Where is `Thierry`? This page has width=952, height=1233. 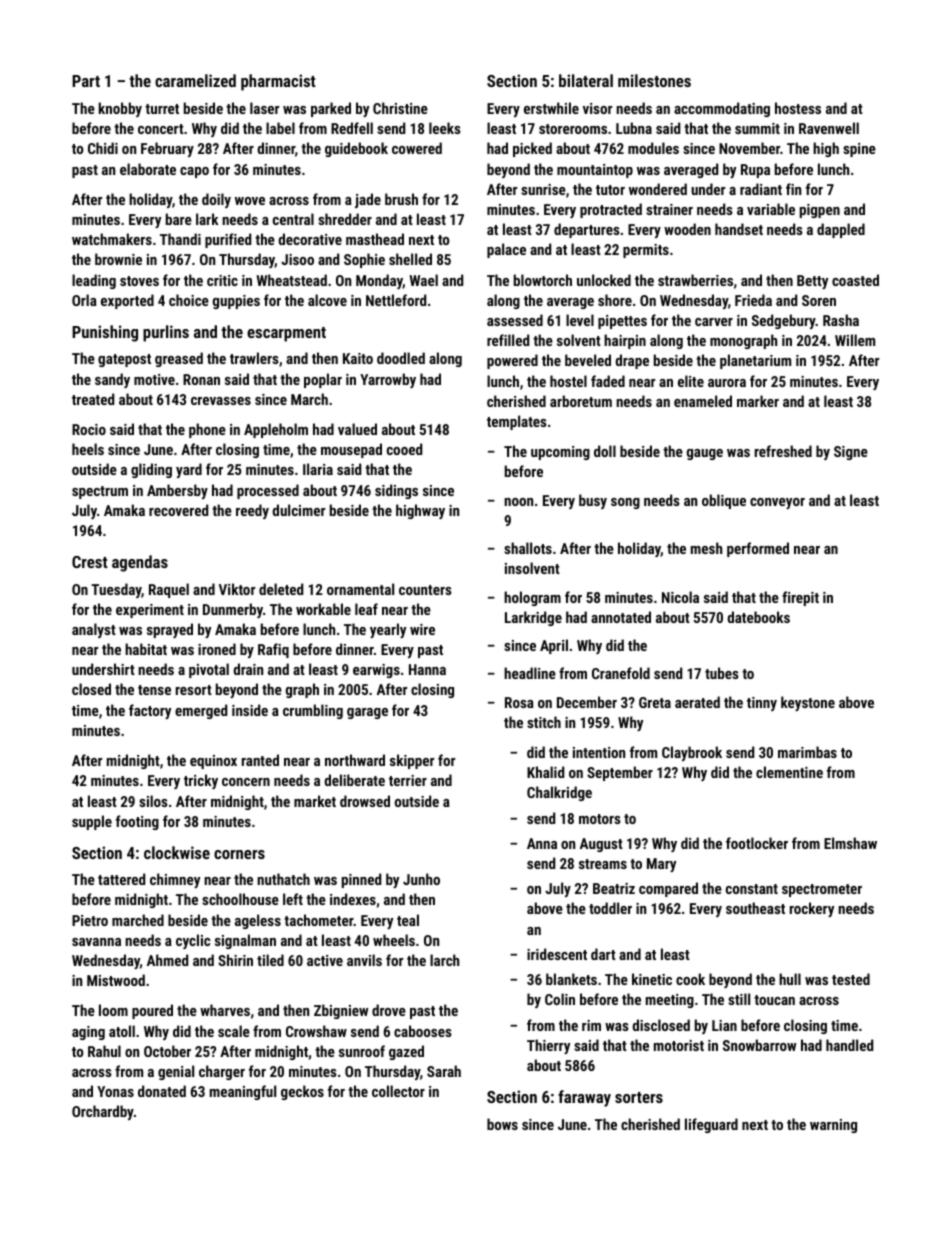 Thierry is located at coordinates (548, 1046).
